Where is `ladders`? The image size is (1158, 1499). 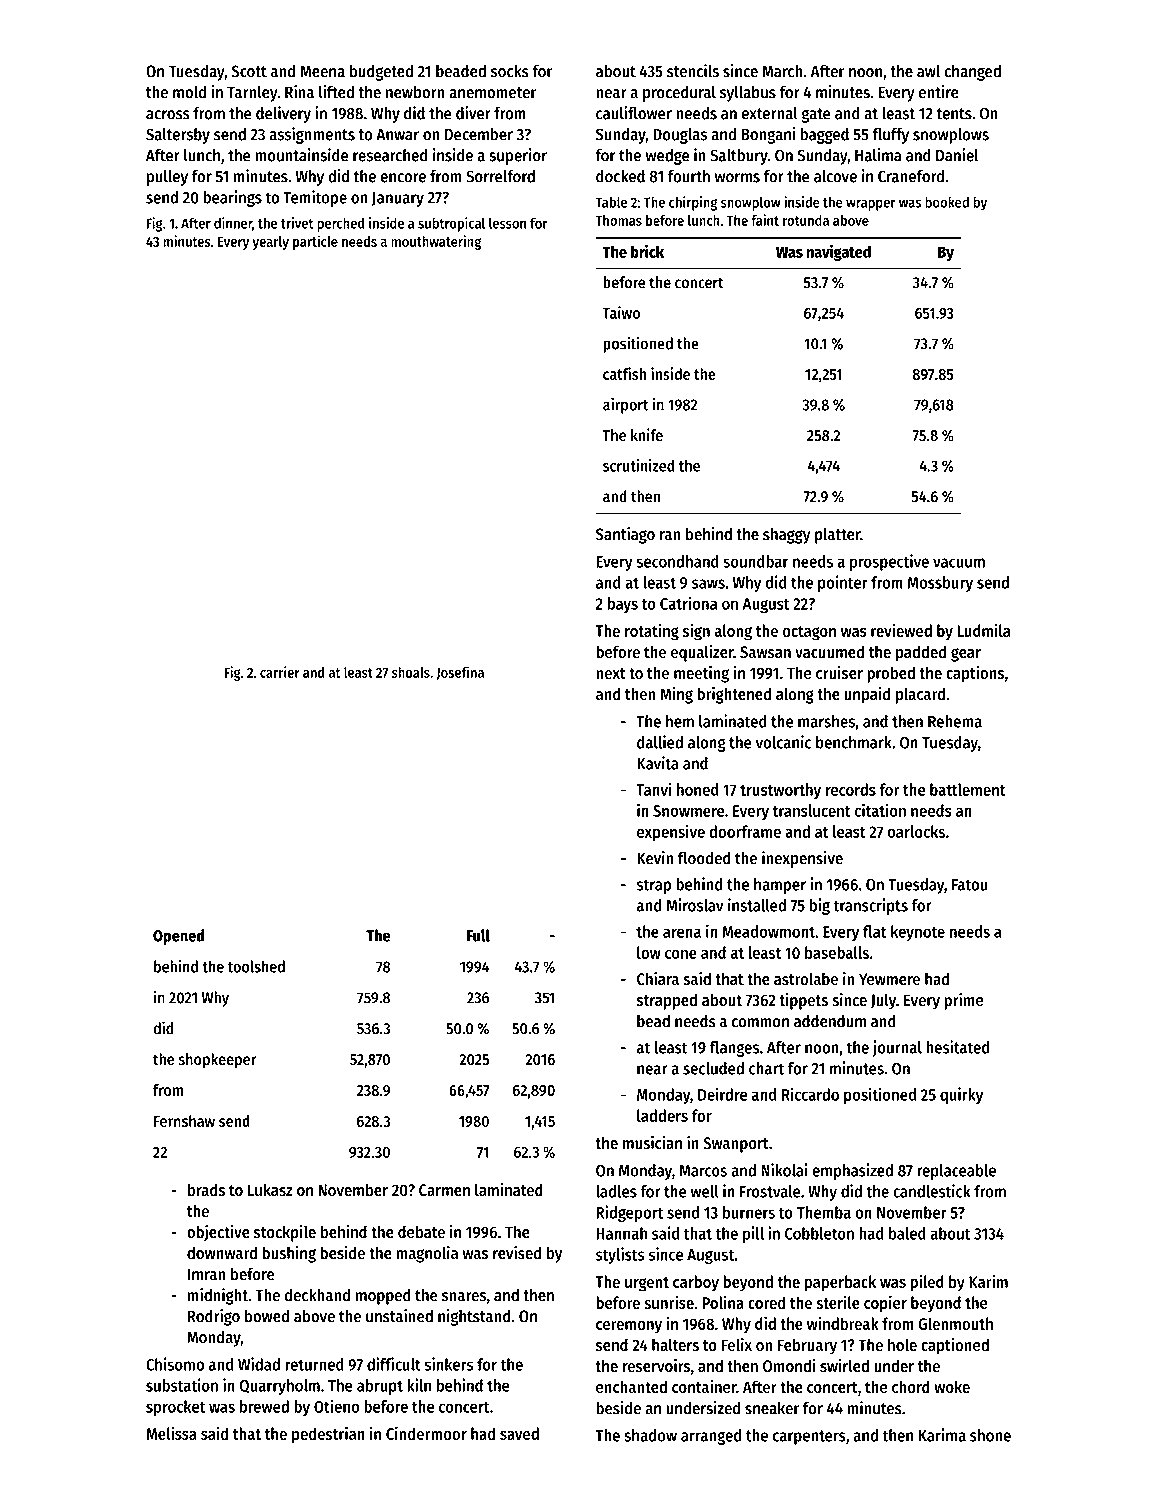 ladders is located at coordinates (662, 1115).
